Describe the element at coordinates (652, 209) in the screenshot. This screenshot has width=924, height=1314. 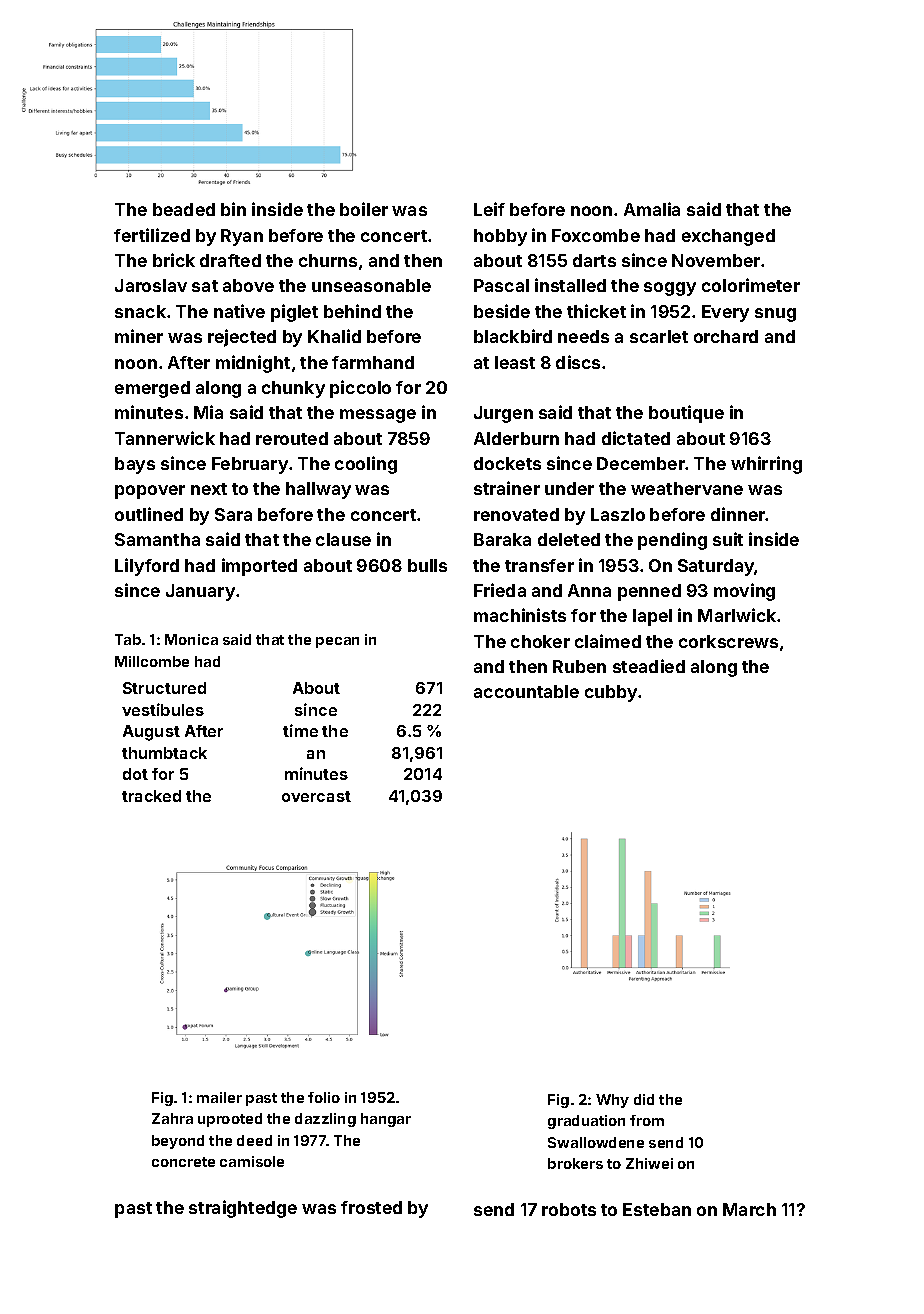
I see `Amalia` at that location.
